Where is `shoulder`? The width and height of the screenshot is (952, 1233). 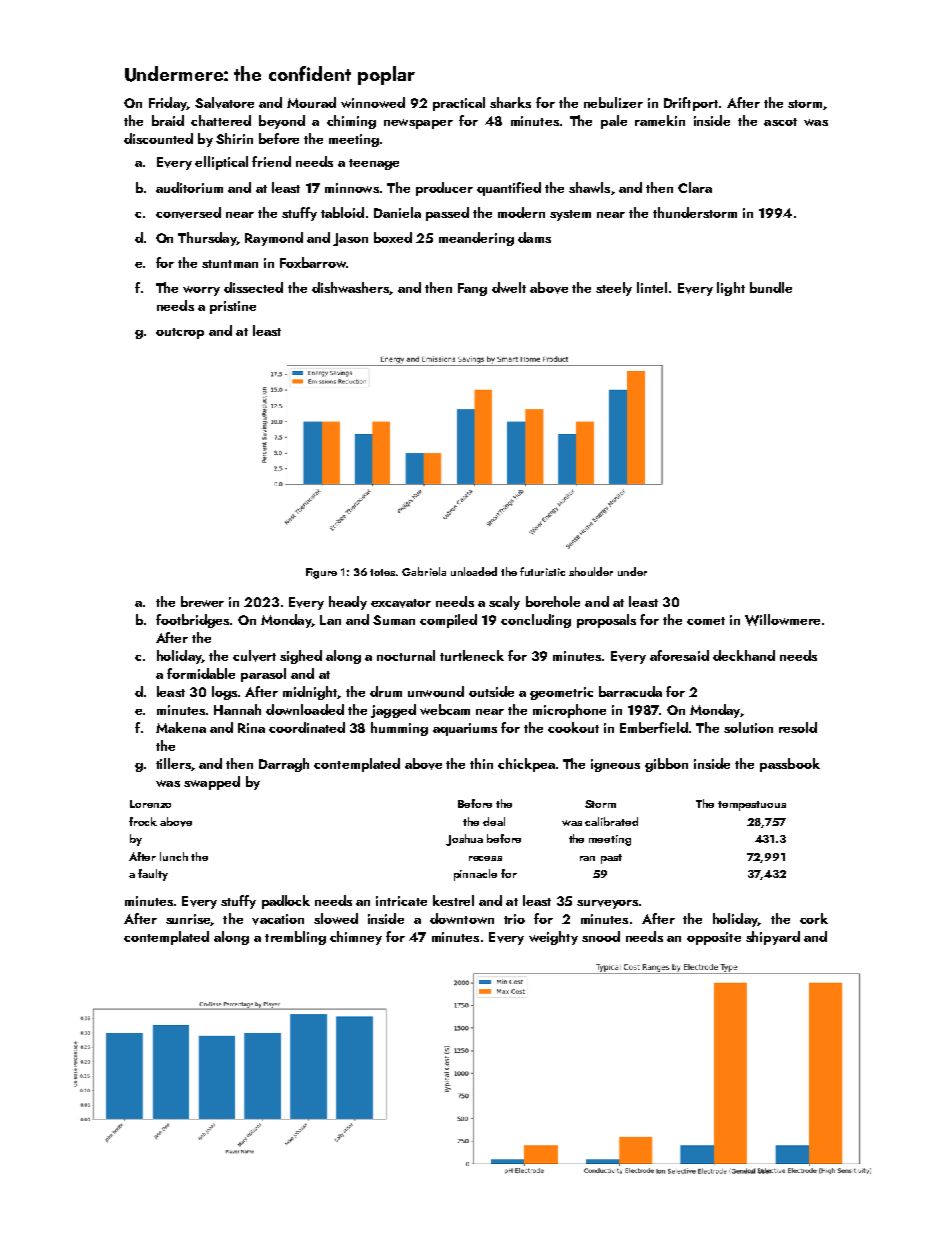 shoulder is located at coordinates (591, 571).
